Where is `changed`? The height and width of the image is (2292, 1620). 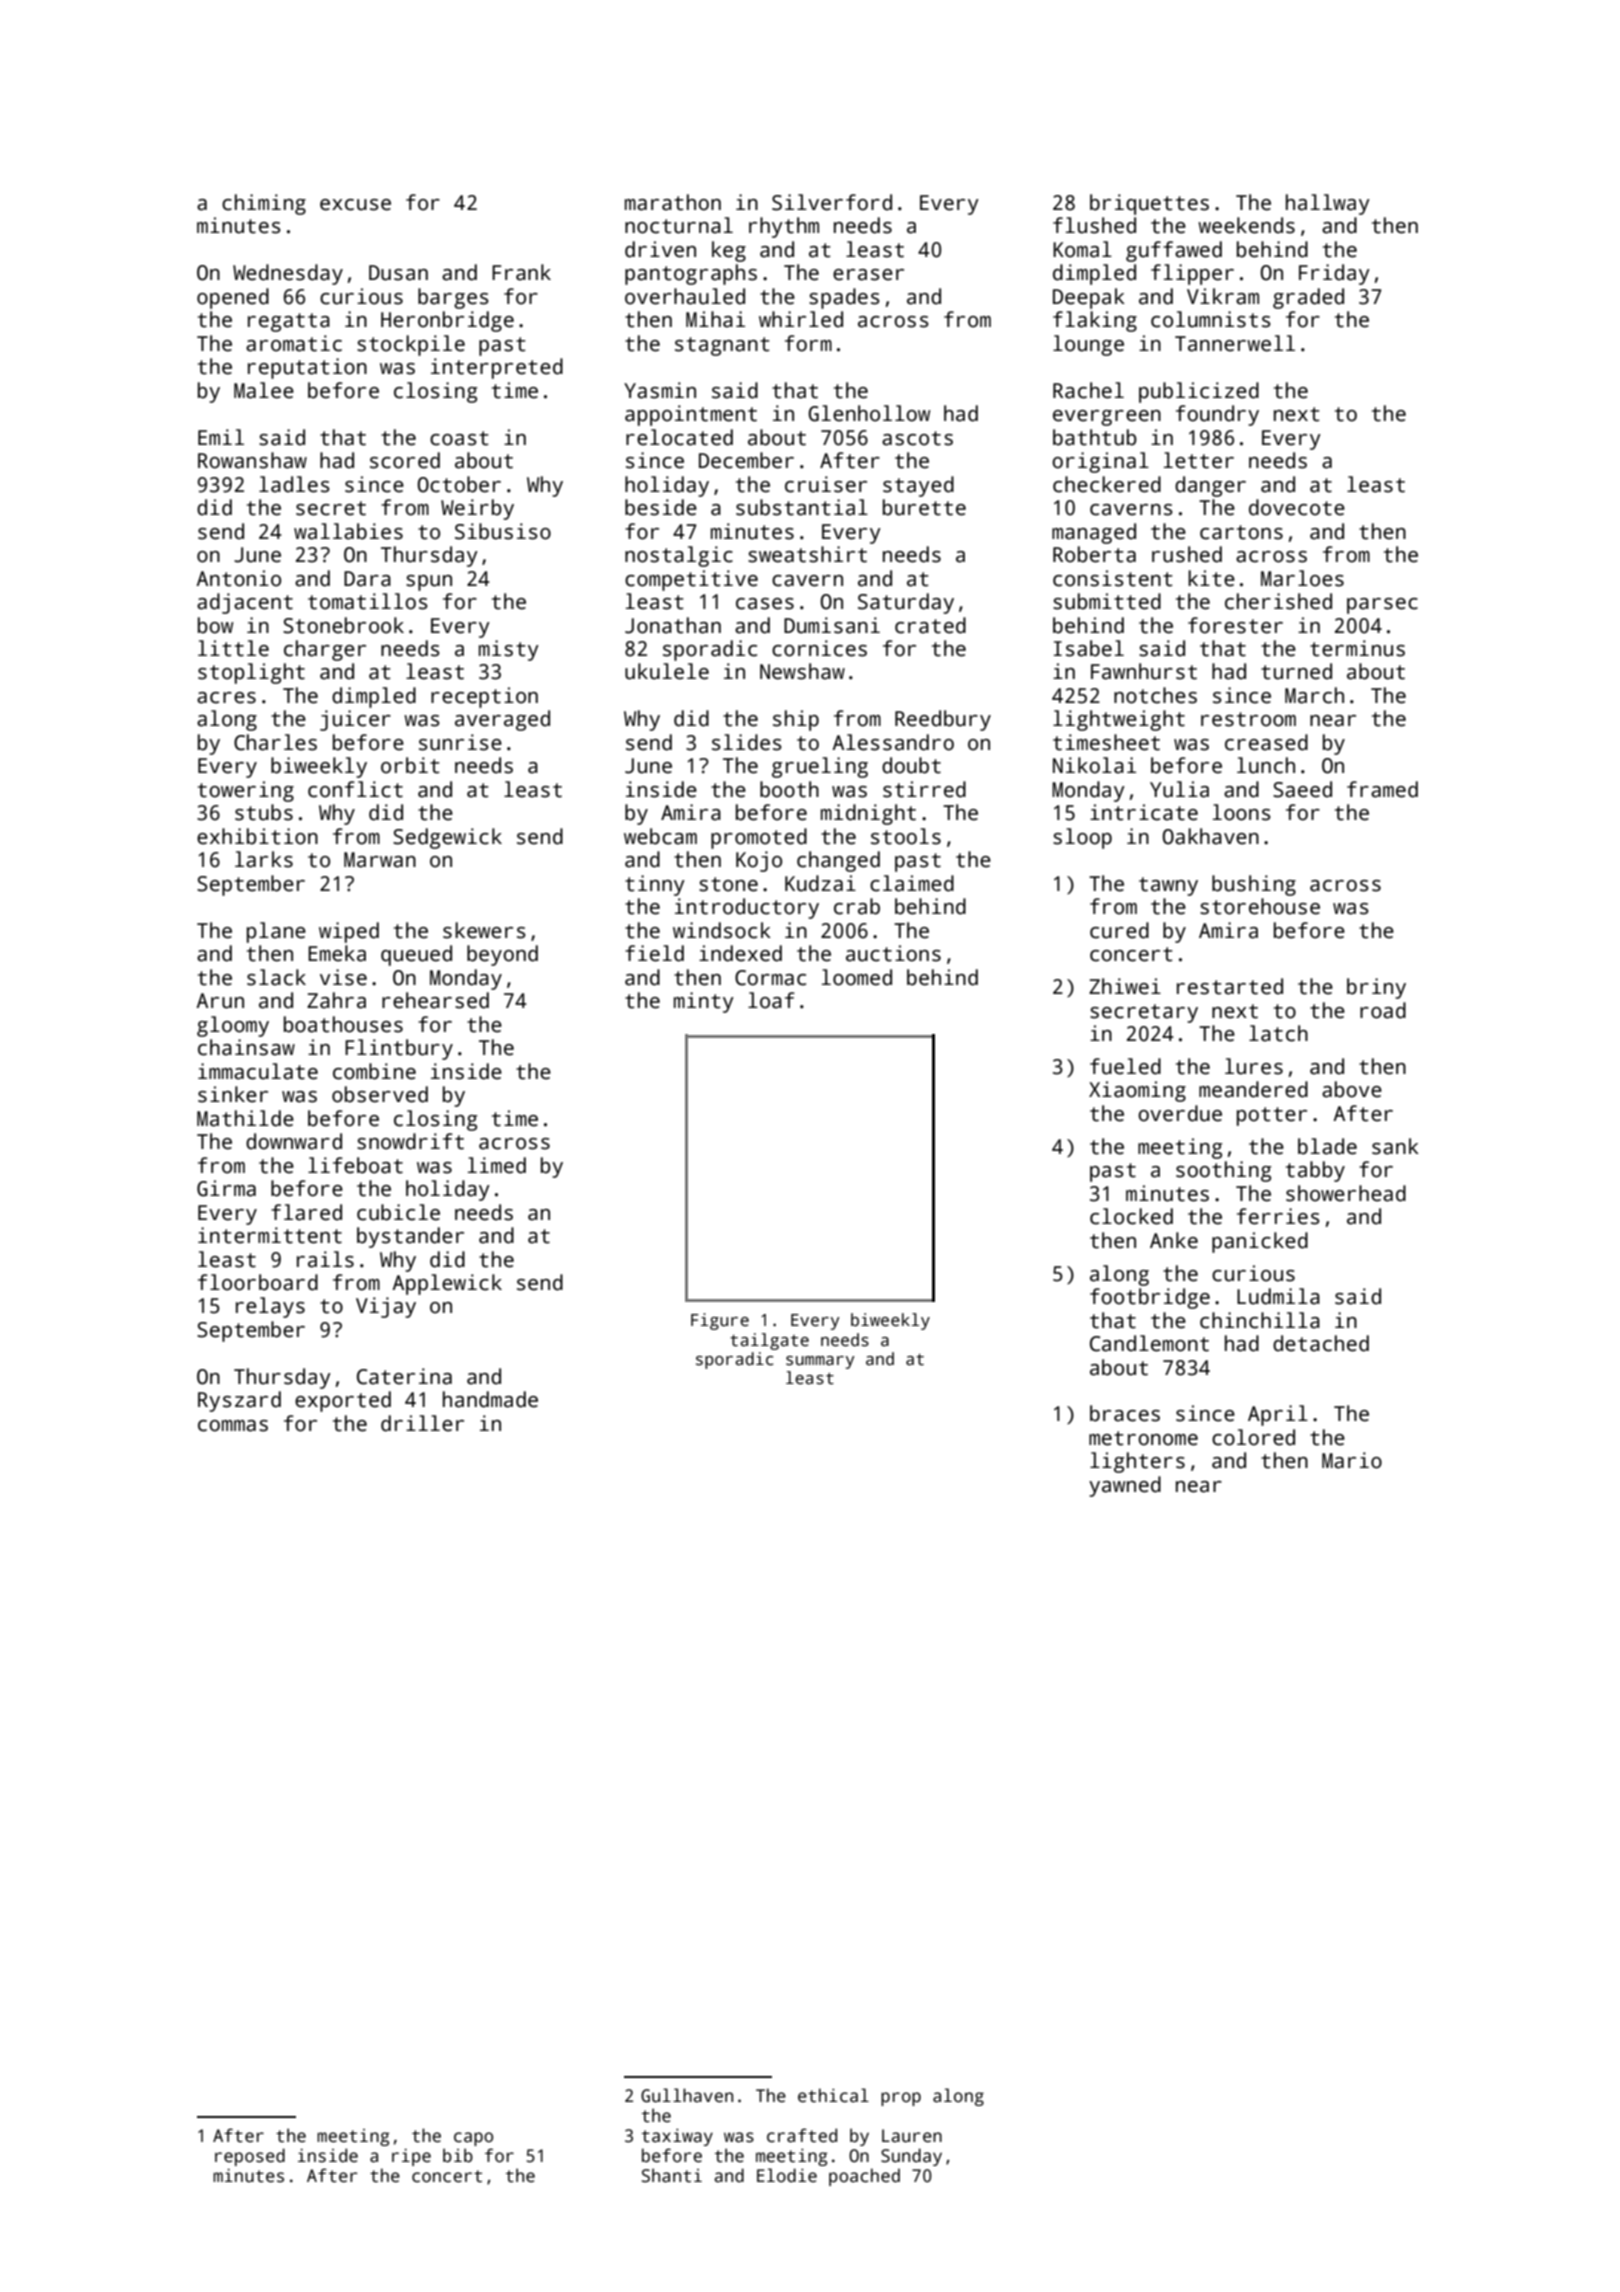
changed is located at coordinates (838, 861).
